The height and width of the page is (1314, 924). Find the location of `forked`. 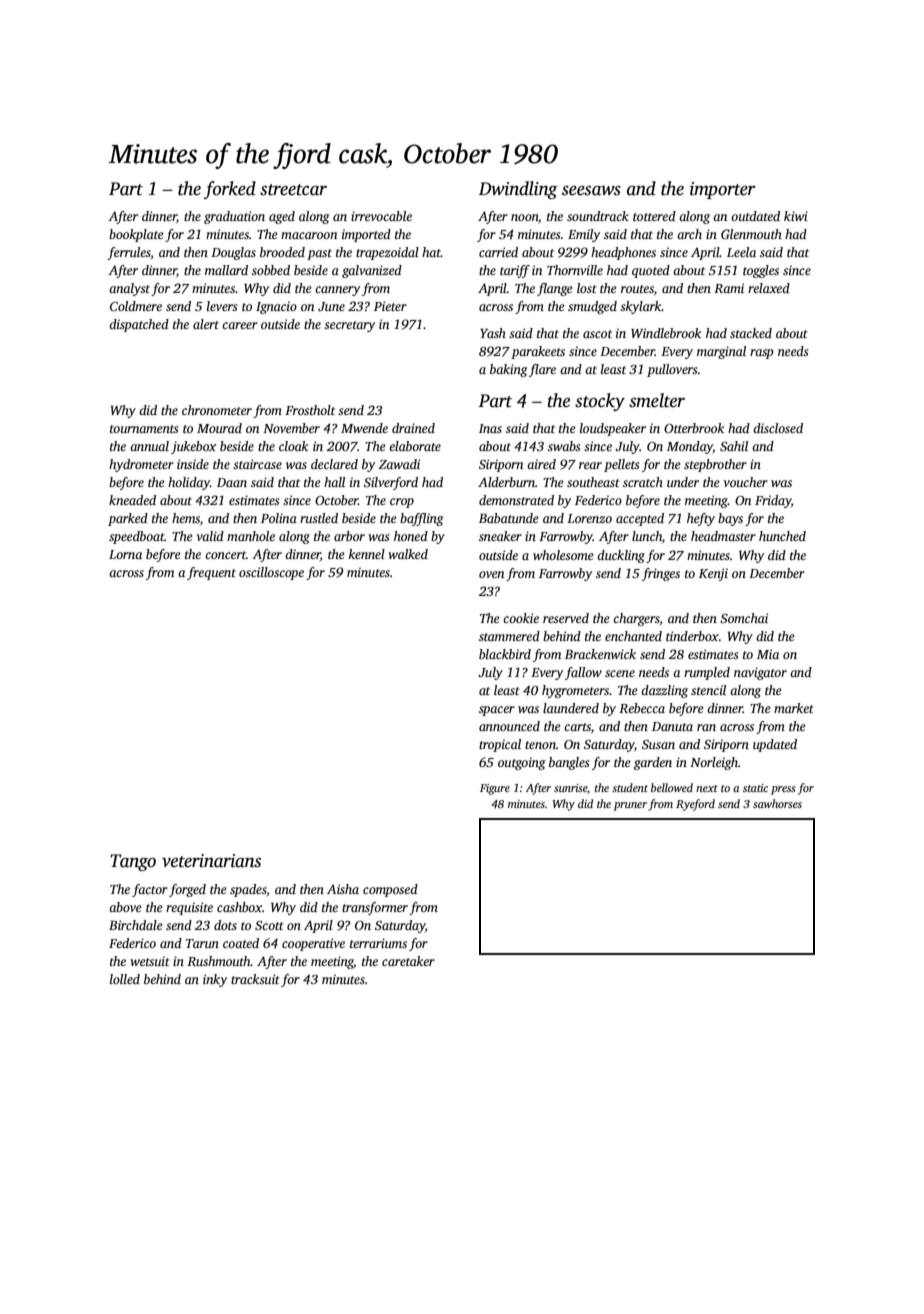

forked is located at coordinates (230, 190).
